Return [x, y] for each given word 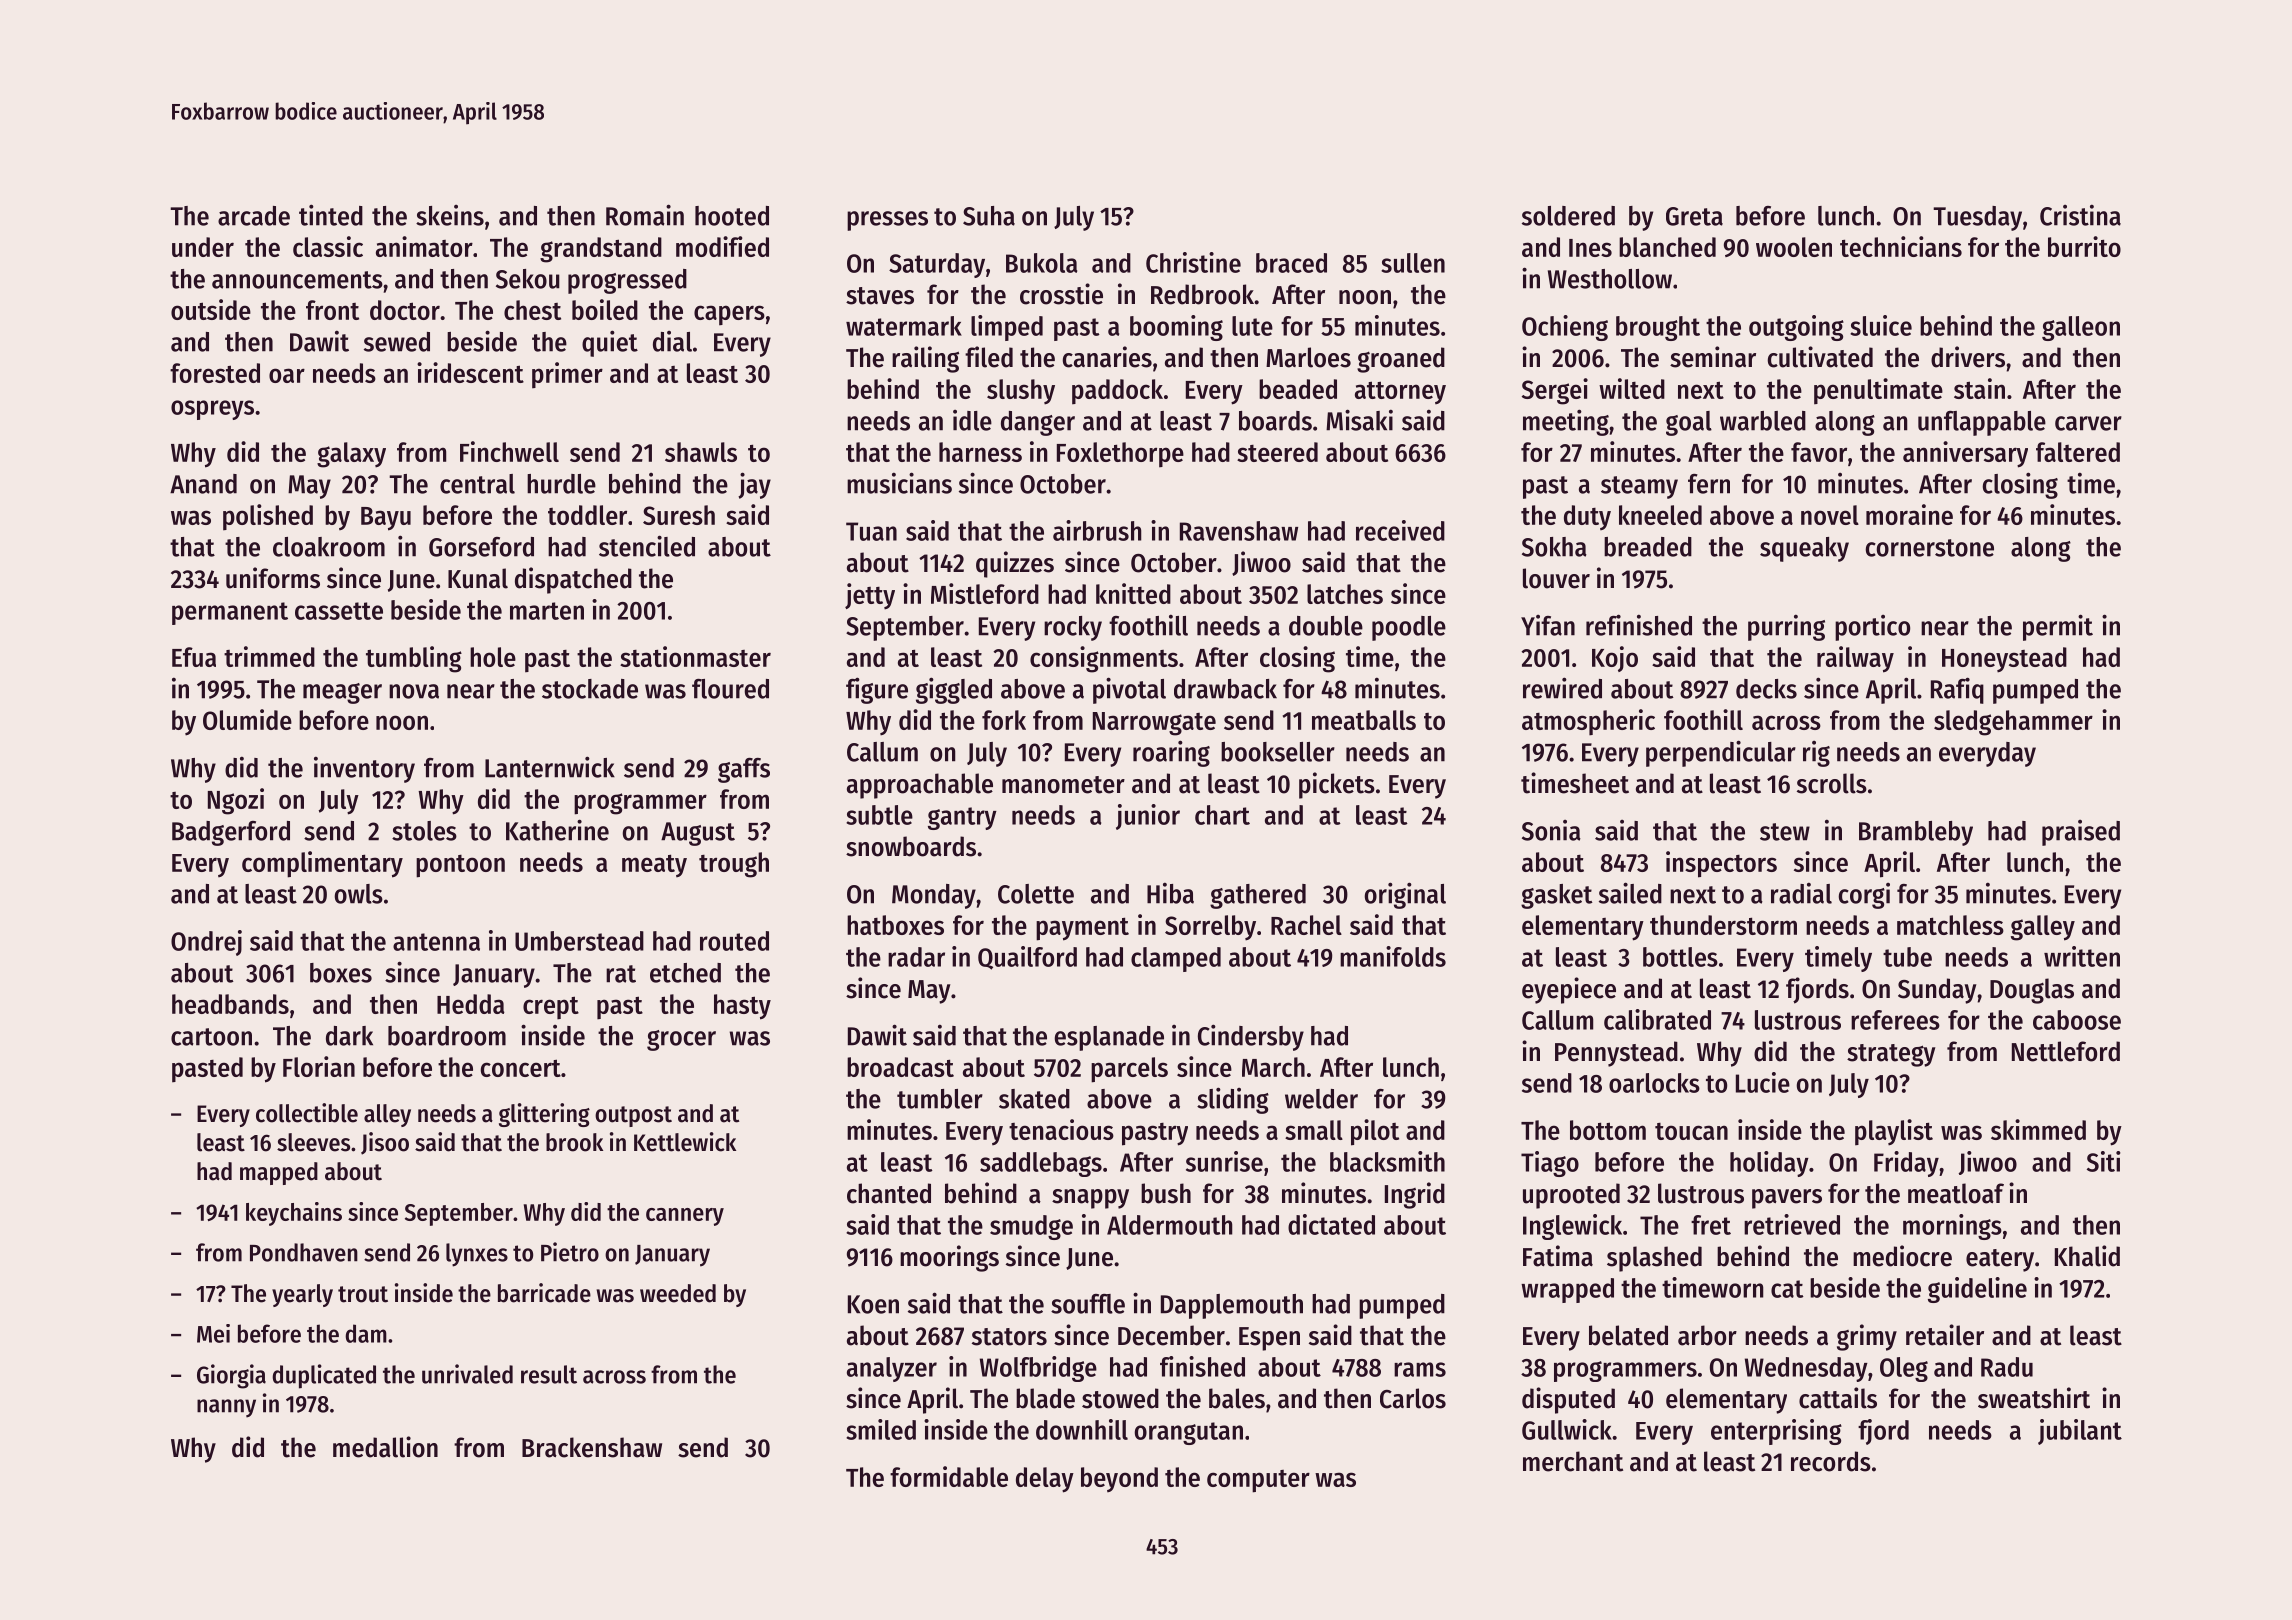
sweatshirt [2034, 1398]
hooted [732, 216]
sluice [1881, 325]
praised [2081, 833]
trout [363, 1294]
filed [989, 357]
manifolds [1393, 956]
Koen [873, 1304]
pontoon [460, 866]
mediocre [1902, 1256]
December [1171, 1335]
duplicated [324, 1376]
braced [1291, 263]
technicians [1901, 246]
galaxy [351, 455]
